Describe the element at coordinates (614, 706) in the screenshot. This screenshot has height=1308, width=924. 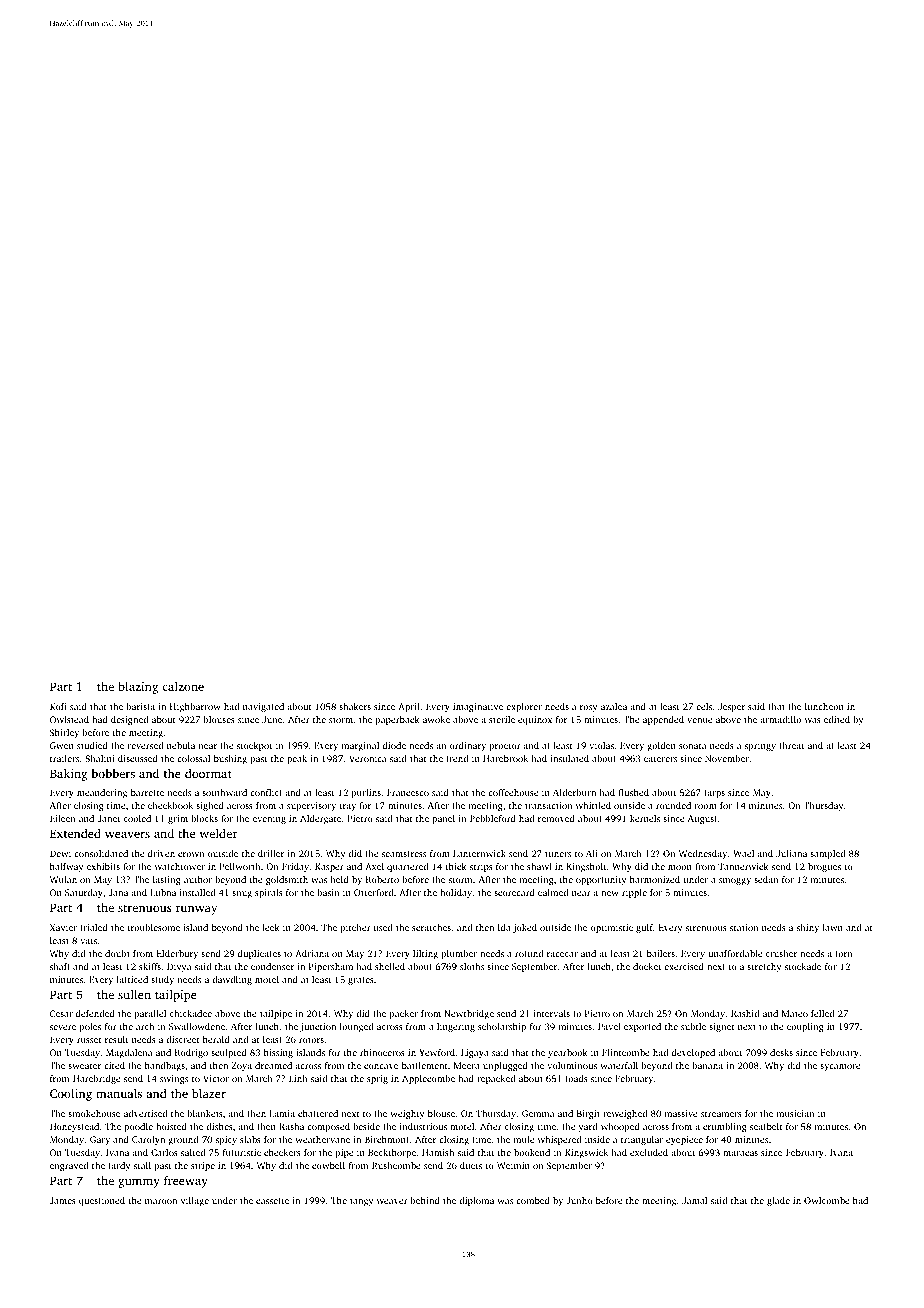
I see `azalea` at that location.
